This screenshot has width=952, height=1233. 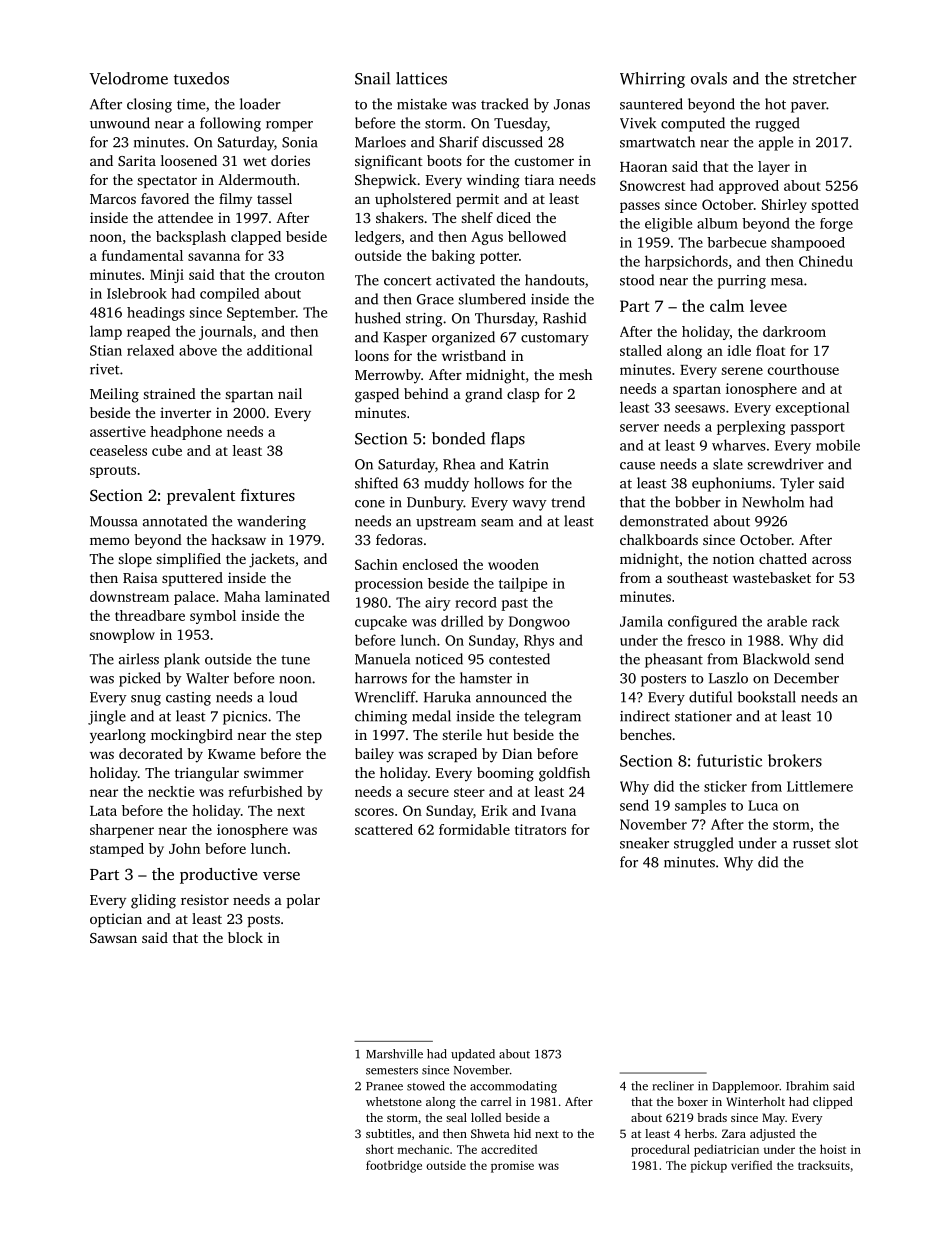 I want to click on loader, so click(x=260, y=104).
